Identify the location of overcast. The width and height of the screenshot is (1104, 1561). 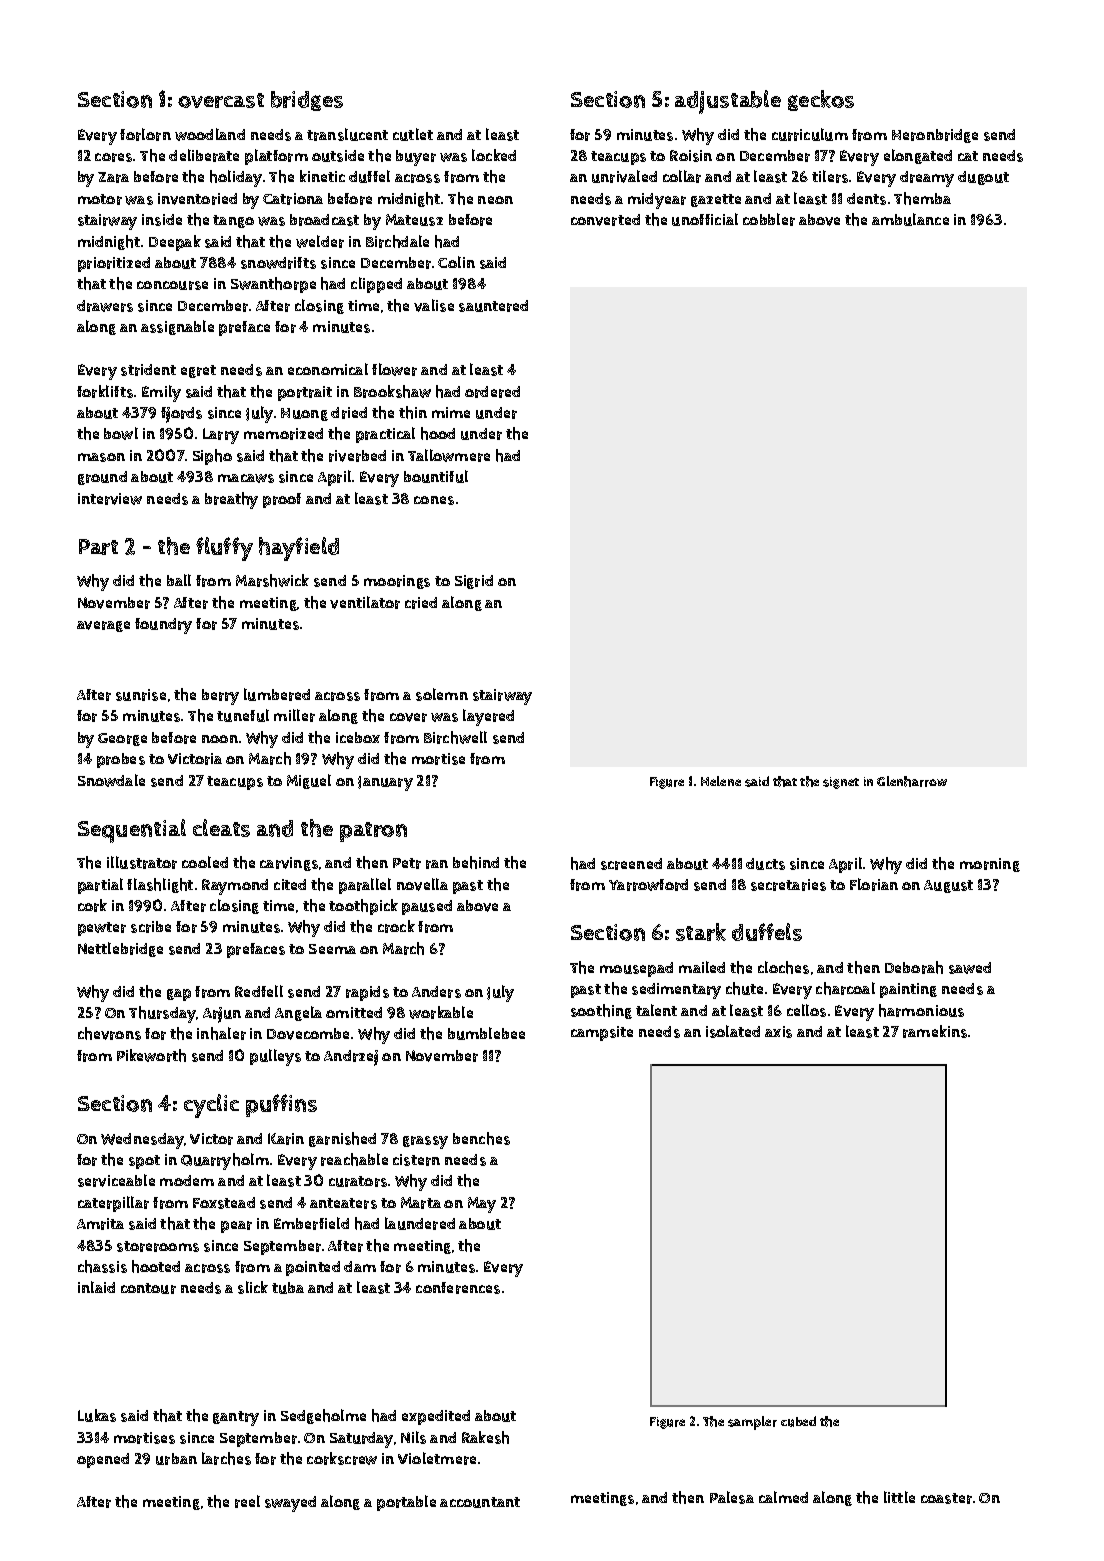
(221, 100).
